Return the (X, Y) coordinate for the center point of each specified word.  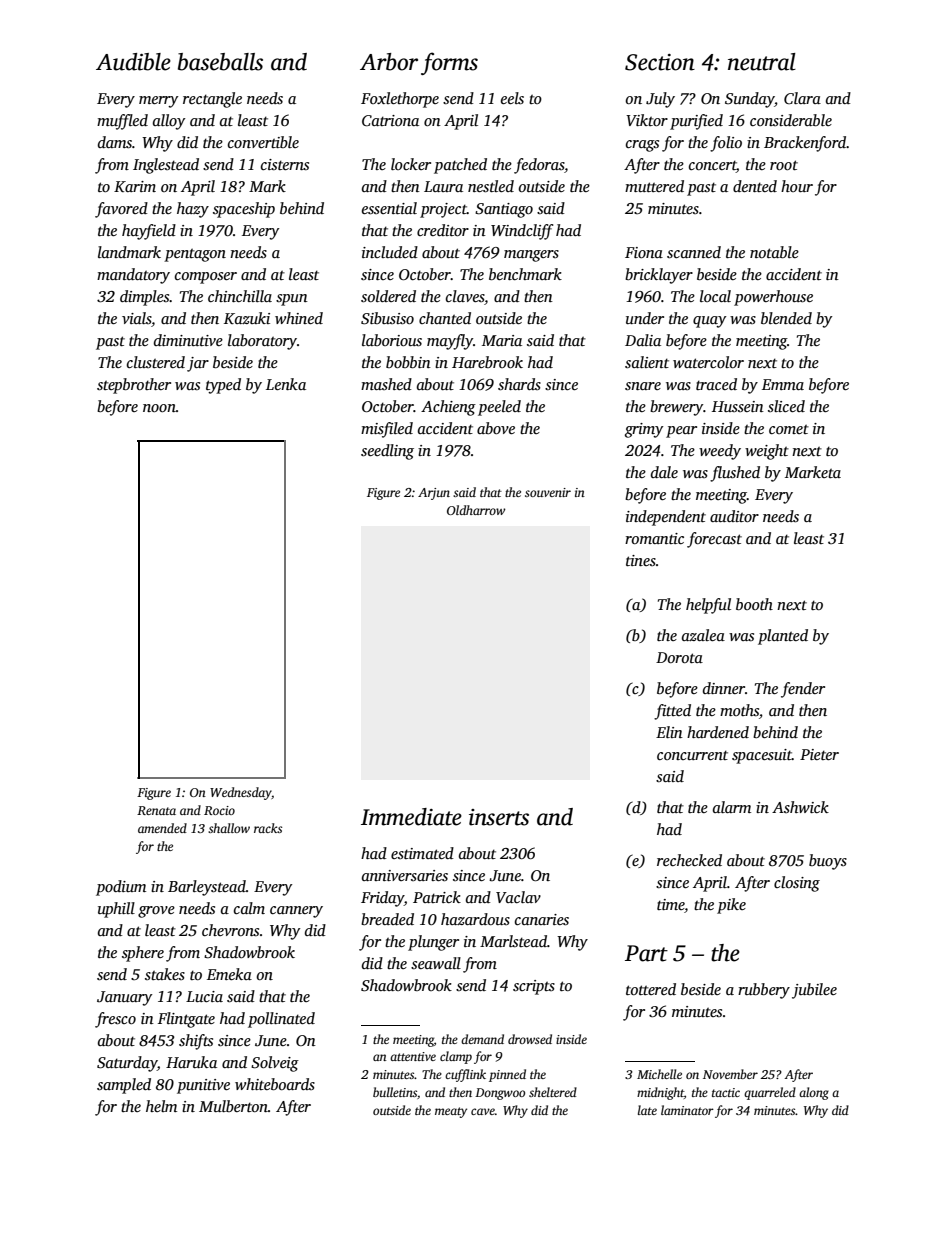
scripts (534, 987)
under (645, 318)
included (390, 252)
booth (754, 604)
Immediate (411, 817)
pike (731, 906)
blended (786, 318)
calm (249, 908)
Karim (135, 186)
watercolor (708, 362)
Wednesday (241, 793)
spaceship (244, 210)
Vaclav (518, 897)
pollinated (281, 1020)
